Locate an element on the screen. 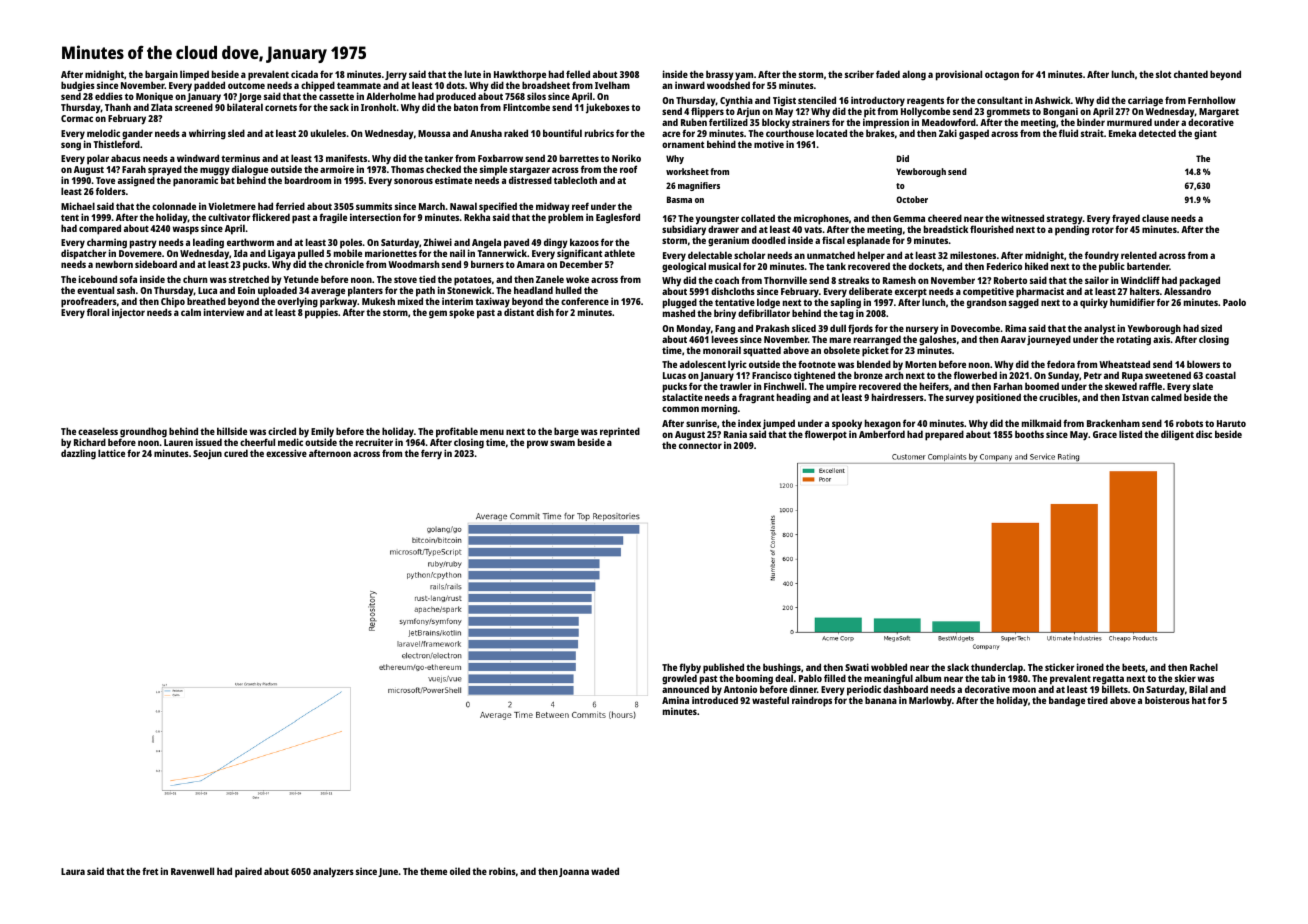 Image resolution: width=1308 pixels, height=924 pixels. crucibles is located at coordinates (1058, 397).
